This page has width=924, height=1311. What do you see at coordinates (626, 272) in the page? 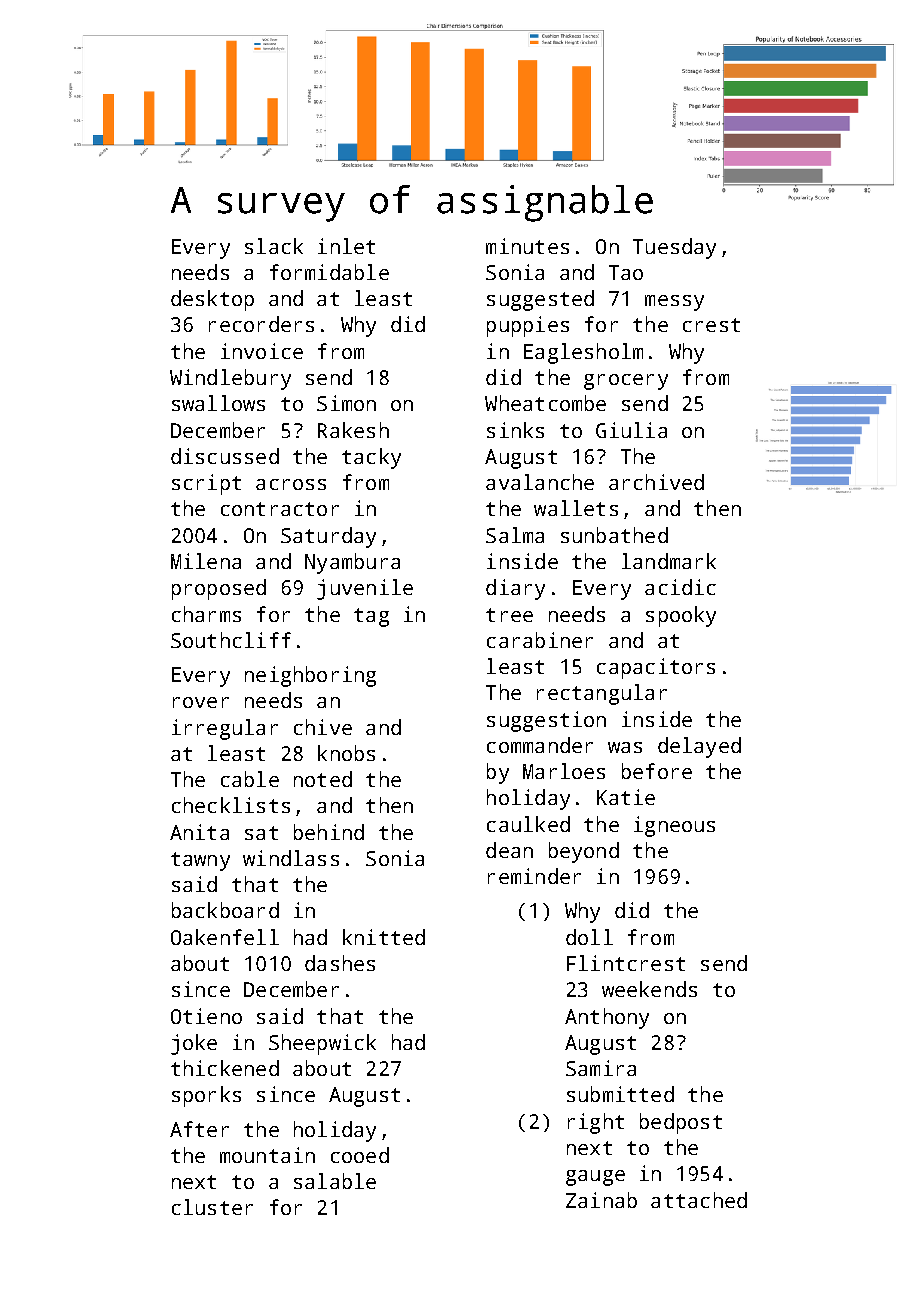
I see `Tao` at bounding box center [626, 272].
